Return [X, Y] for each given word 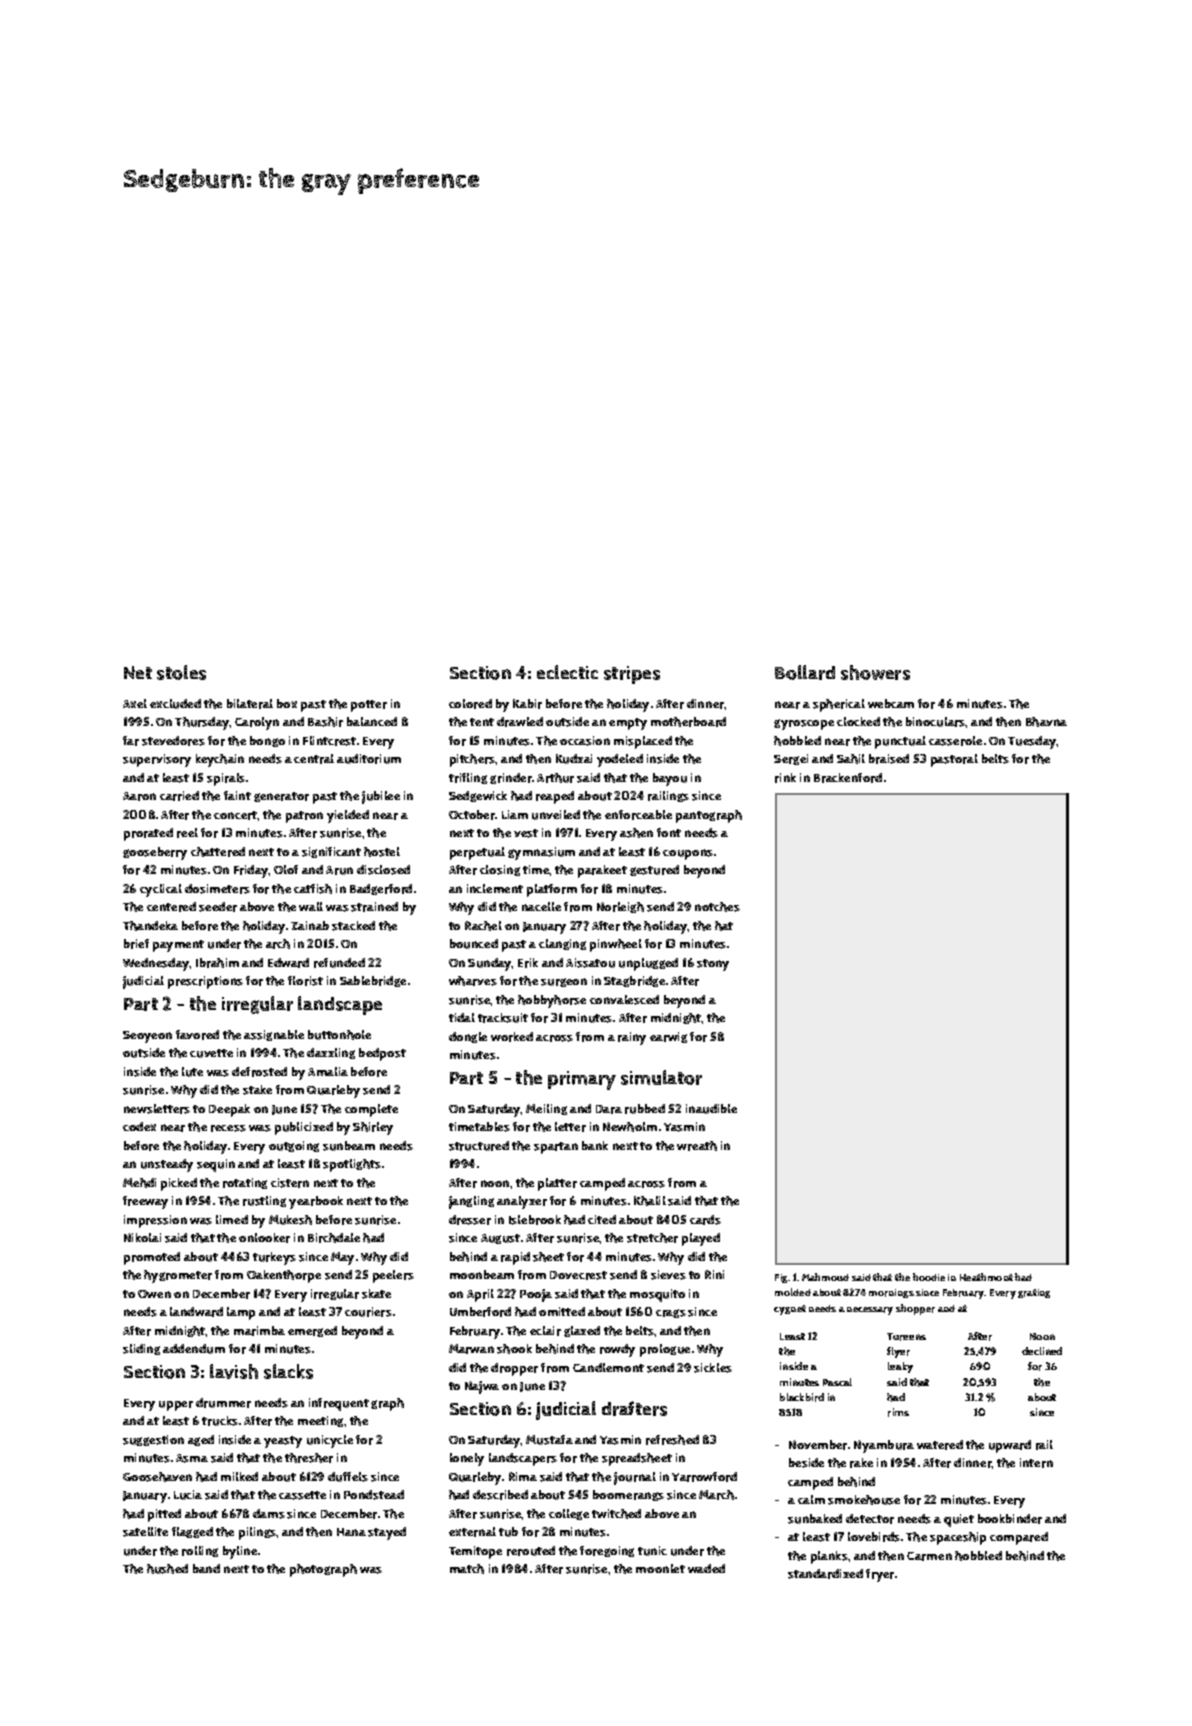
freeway [145, 1202]
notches [717, 907]
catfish [313, 889]
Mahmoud [825, 1277]
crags [671, 1313]
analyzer [522, 1202]
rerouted [531, 1551]
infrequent [339, 1404]
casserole [955, 741]
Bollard [805, 672]
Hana [351, 1532]
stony [713, 965]
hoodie [929, 1277]
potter [369, 706]
